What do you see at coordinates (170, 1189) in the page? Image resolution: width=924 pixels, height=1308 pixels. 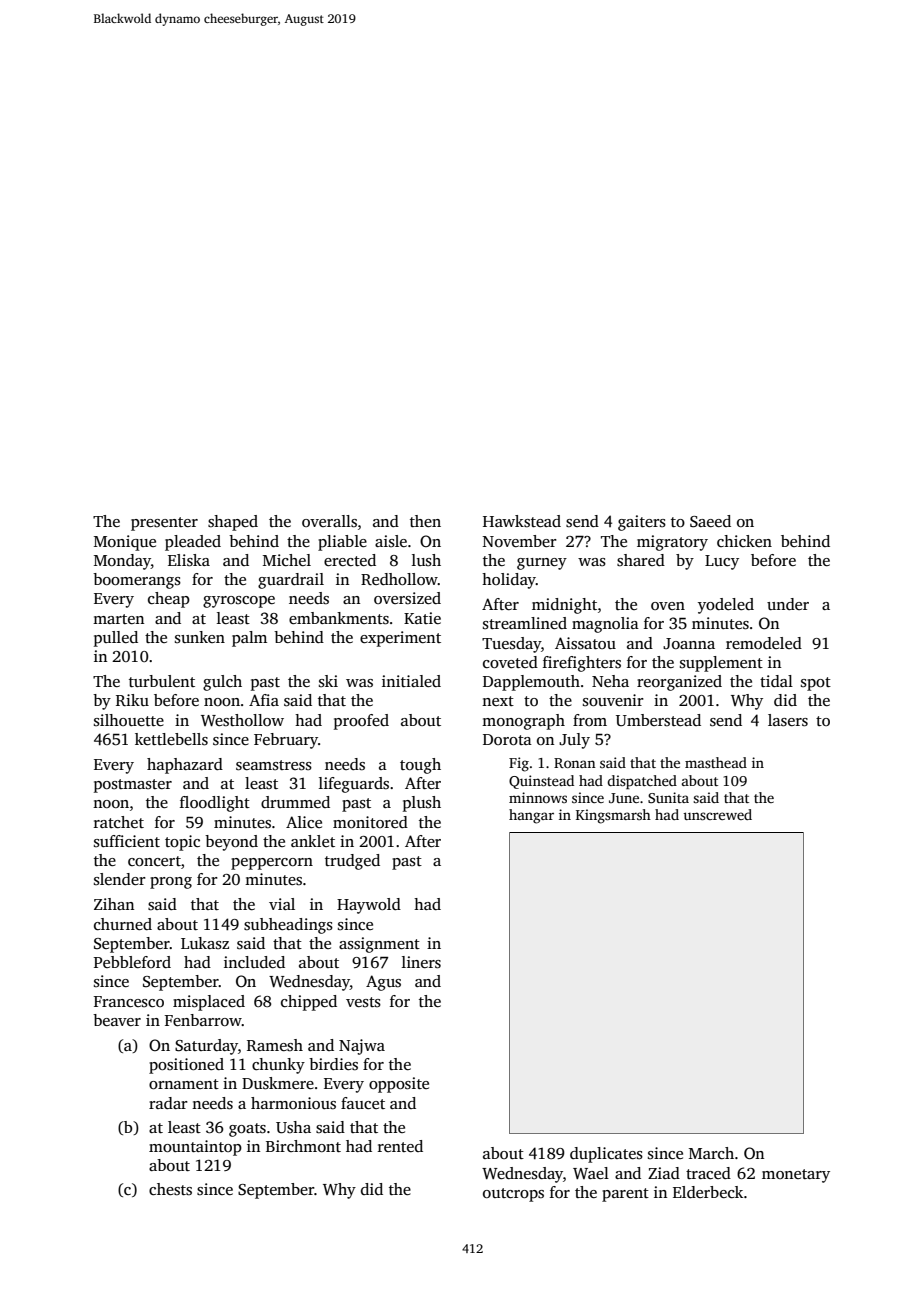 I see `chests` at bounding box center [170, 1189].
